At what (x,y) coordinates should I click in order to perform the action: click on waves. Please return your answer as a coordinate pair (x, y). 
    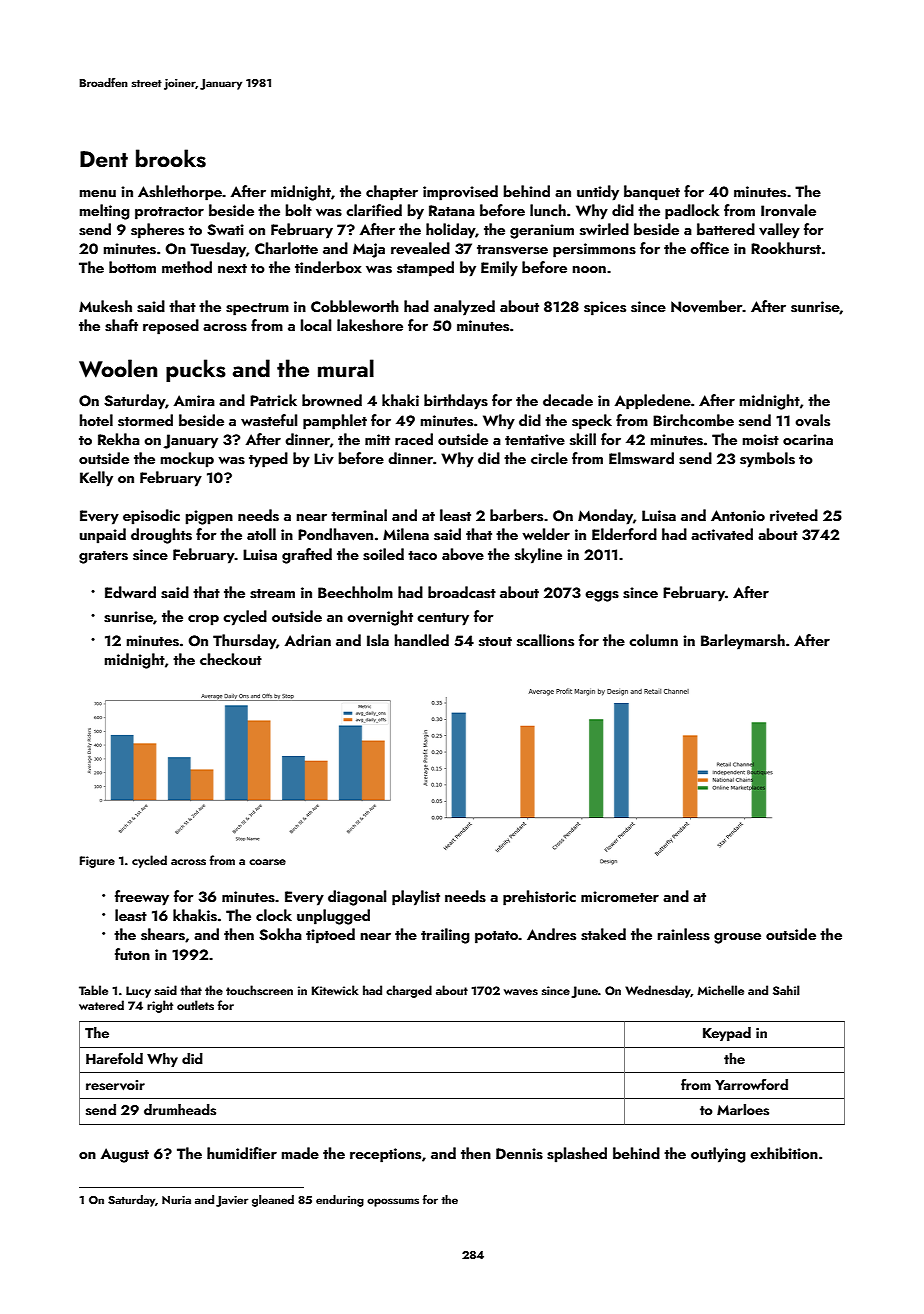
    Looking at the image, I should click on (521, 992).
